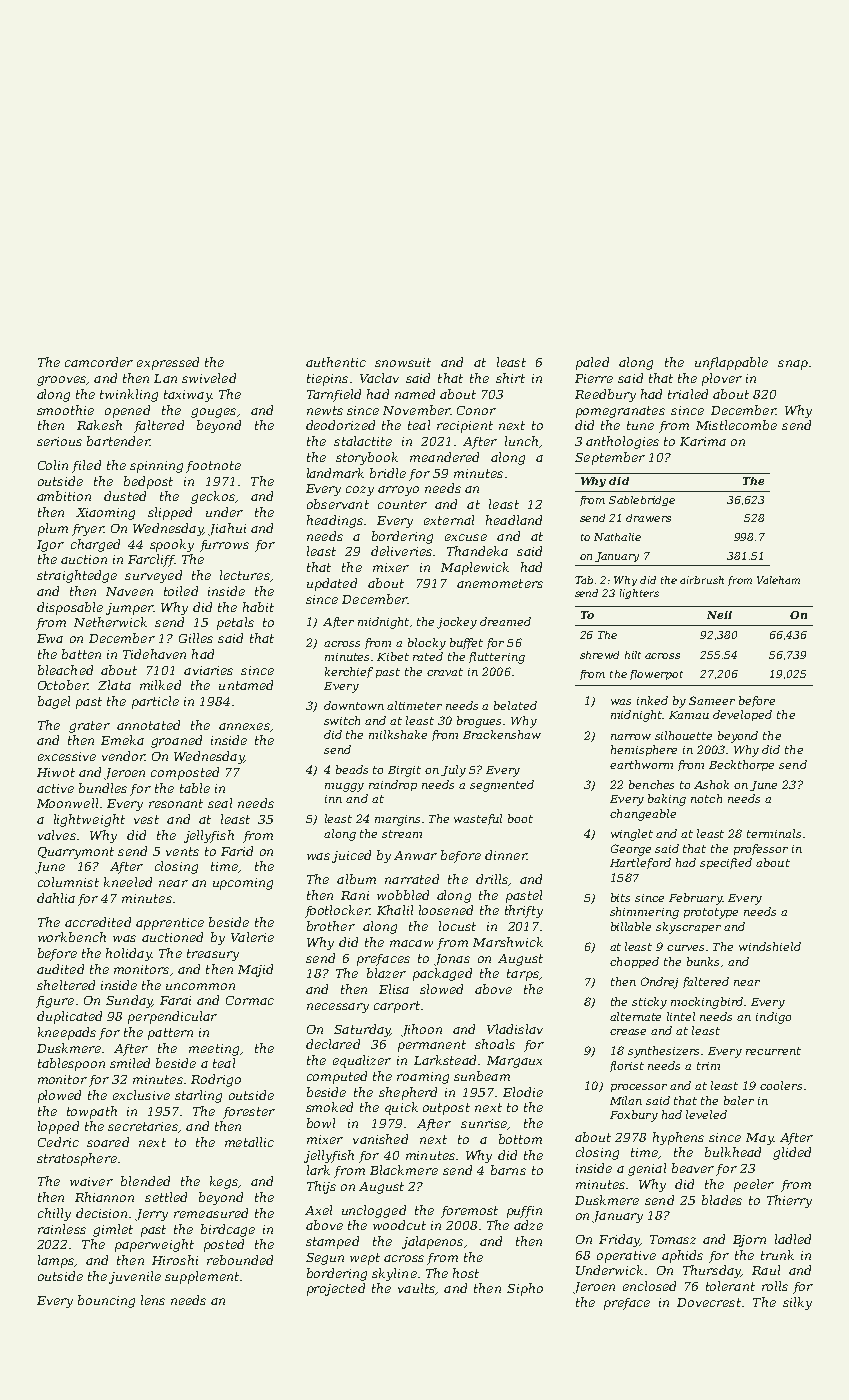 This image has height=1400, width=849. I want to click on blazer, so click(386, 973).
